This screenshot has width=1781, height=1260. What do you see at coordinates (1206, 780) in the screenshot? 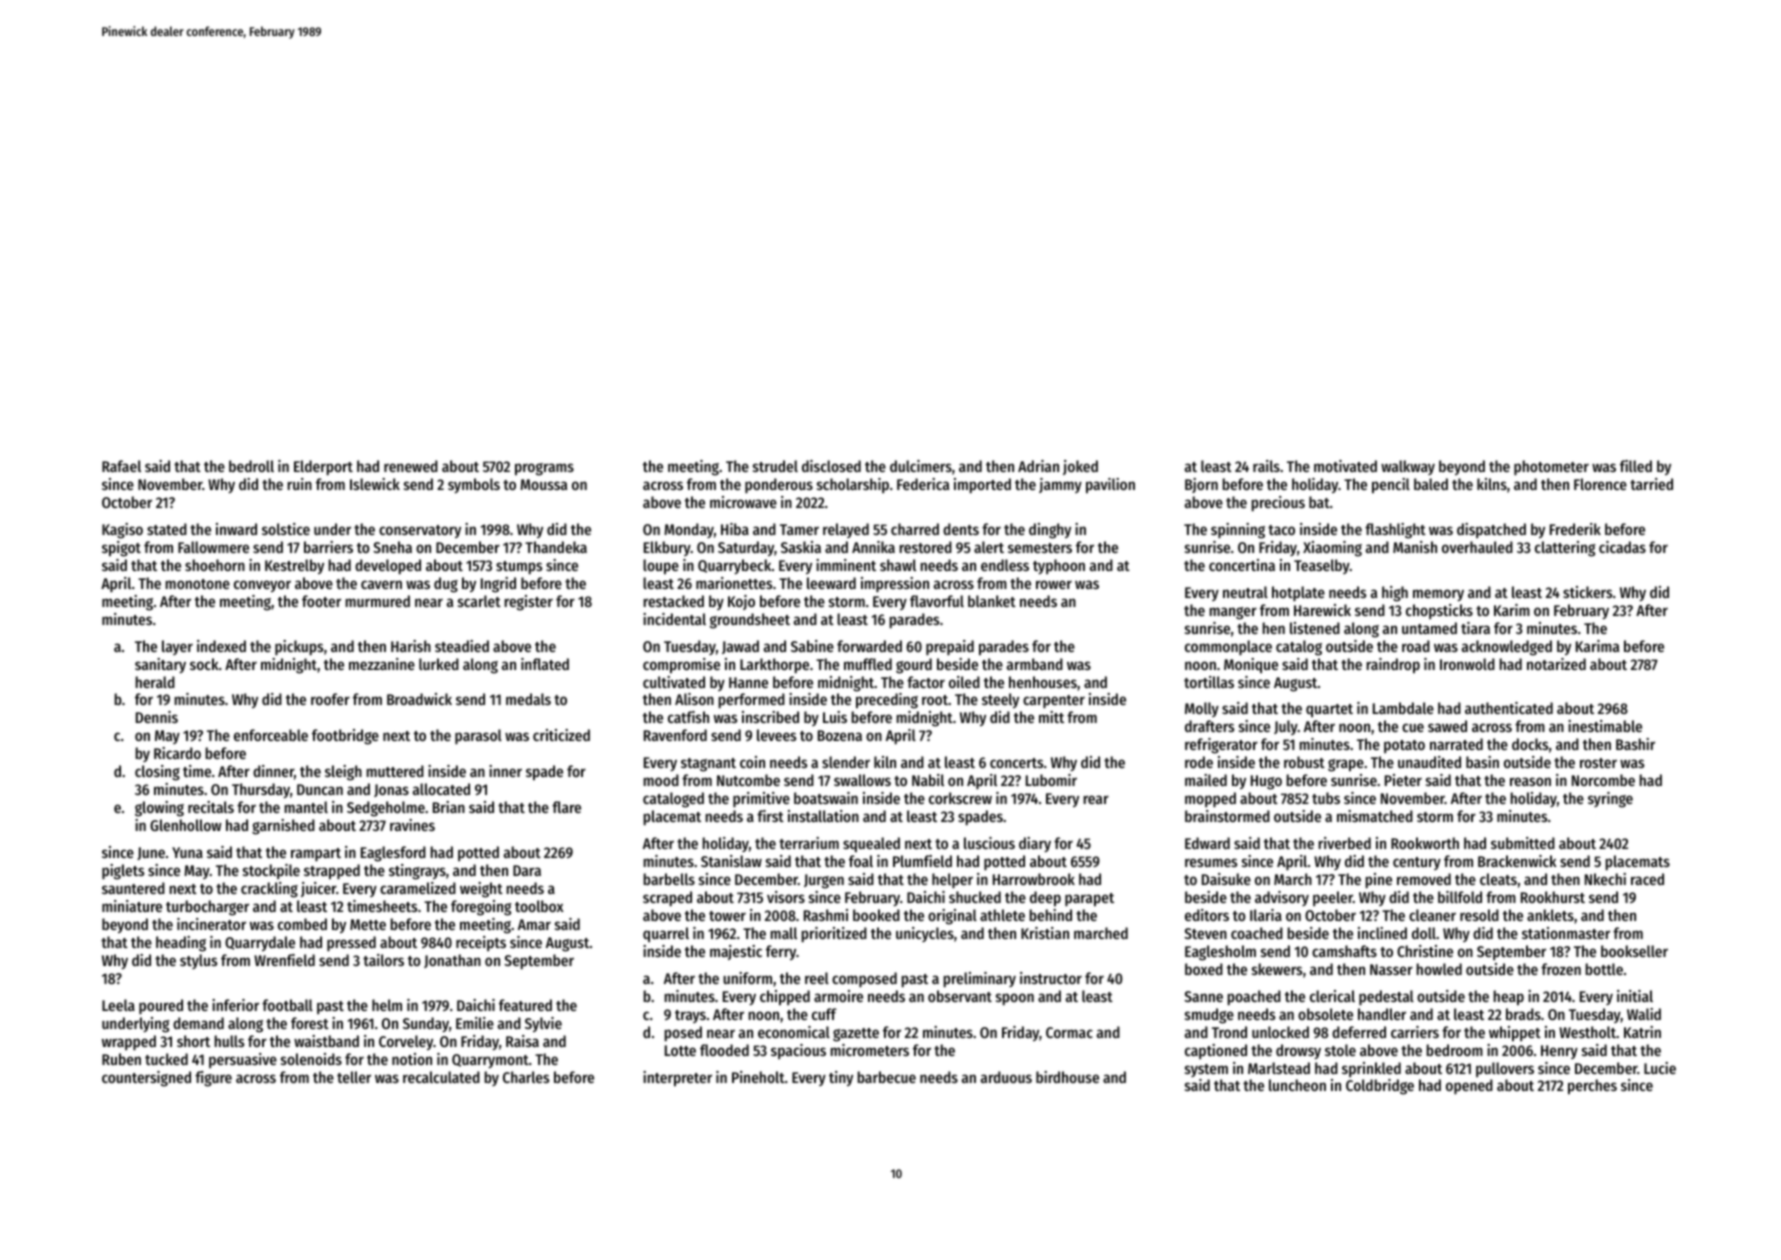
I see `mailed` at bounding box center [1206, 780].
